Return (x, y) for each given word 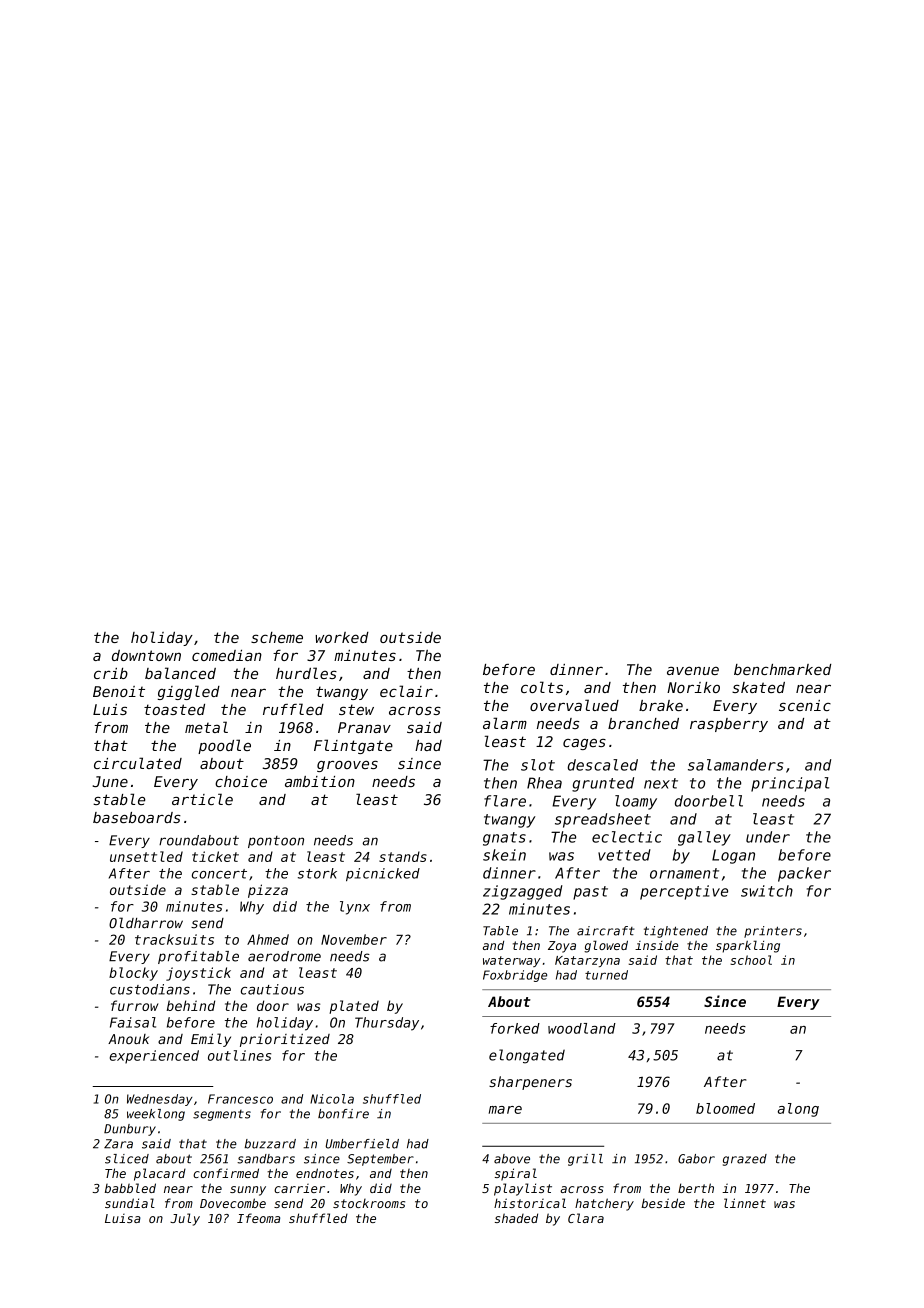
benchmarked (782, 669)
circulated (138, 763)
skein (504, 855)
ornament (684, 873)
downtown (146, 655)
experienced (154, 1057)
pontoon (276, 842)
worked (342, 637)
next (661, 783)
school (751, 960)
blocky (133, 974)
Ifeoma (258, 1218)
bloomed (725, 1108)
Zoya (562, 947)
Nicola (332, 1099)
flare (505, 801)
